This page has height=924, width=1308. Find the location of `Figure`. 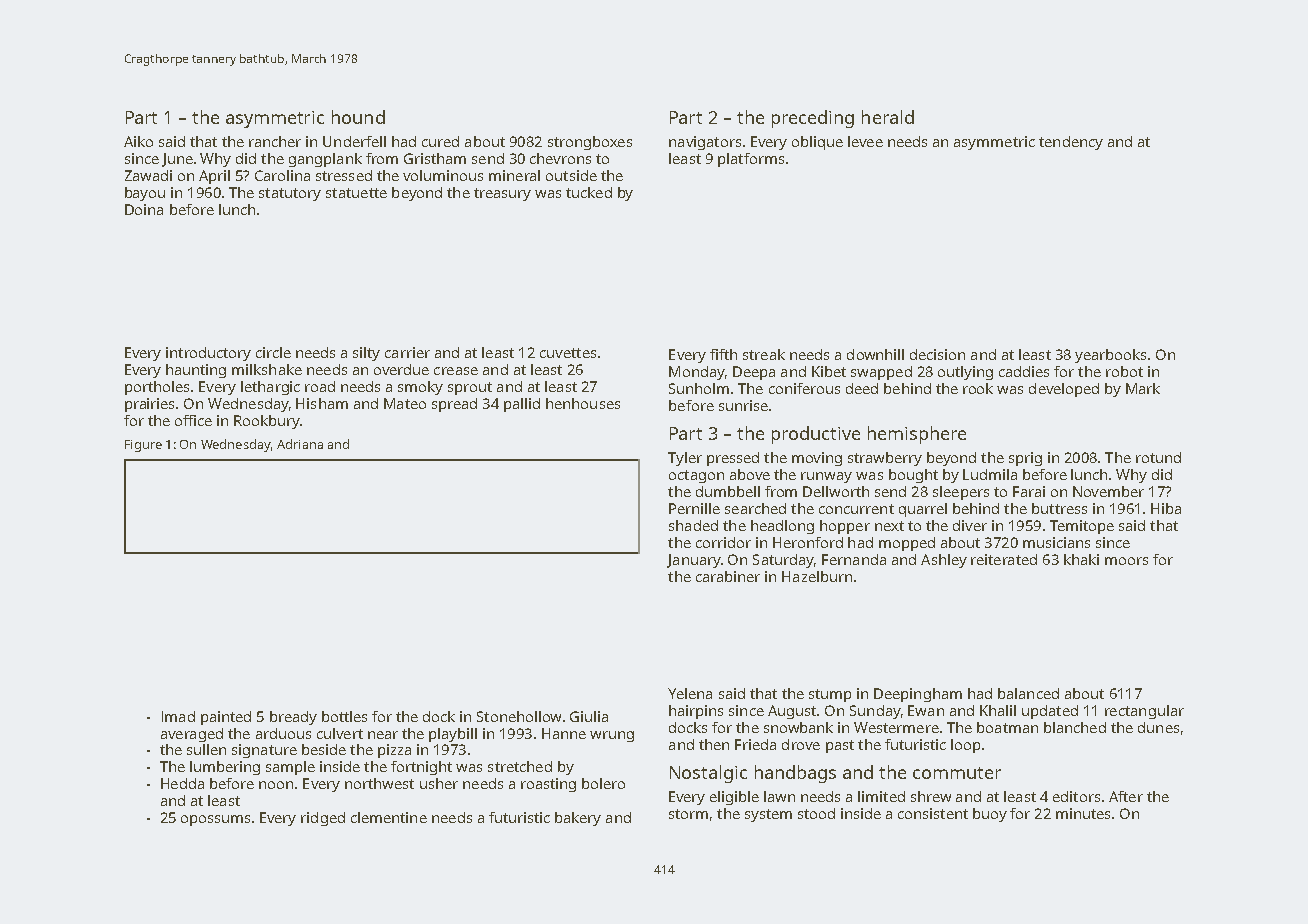

Figure is located at coordinates (143, 446).
